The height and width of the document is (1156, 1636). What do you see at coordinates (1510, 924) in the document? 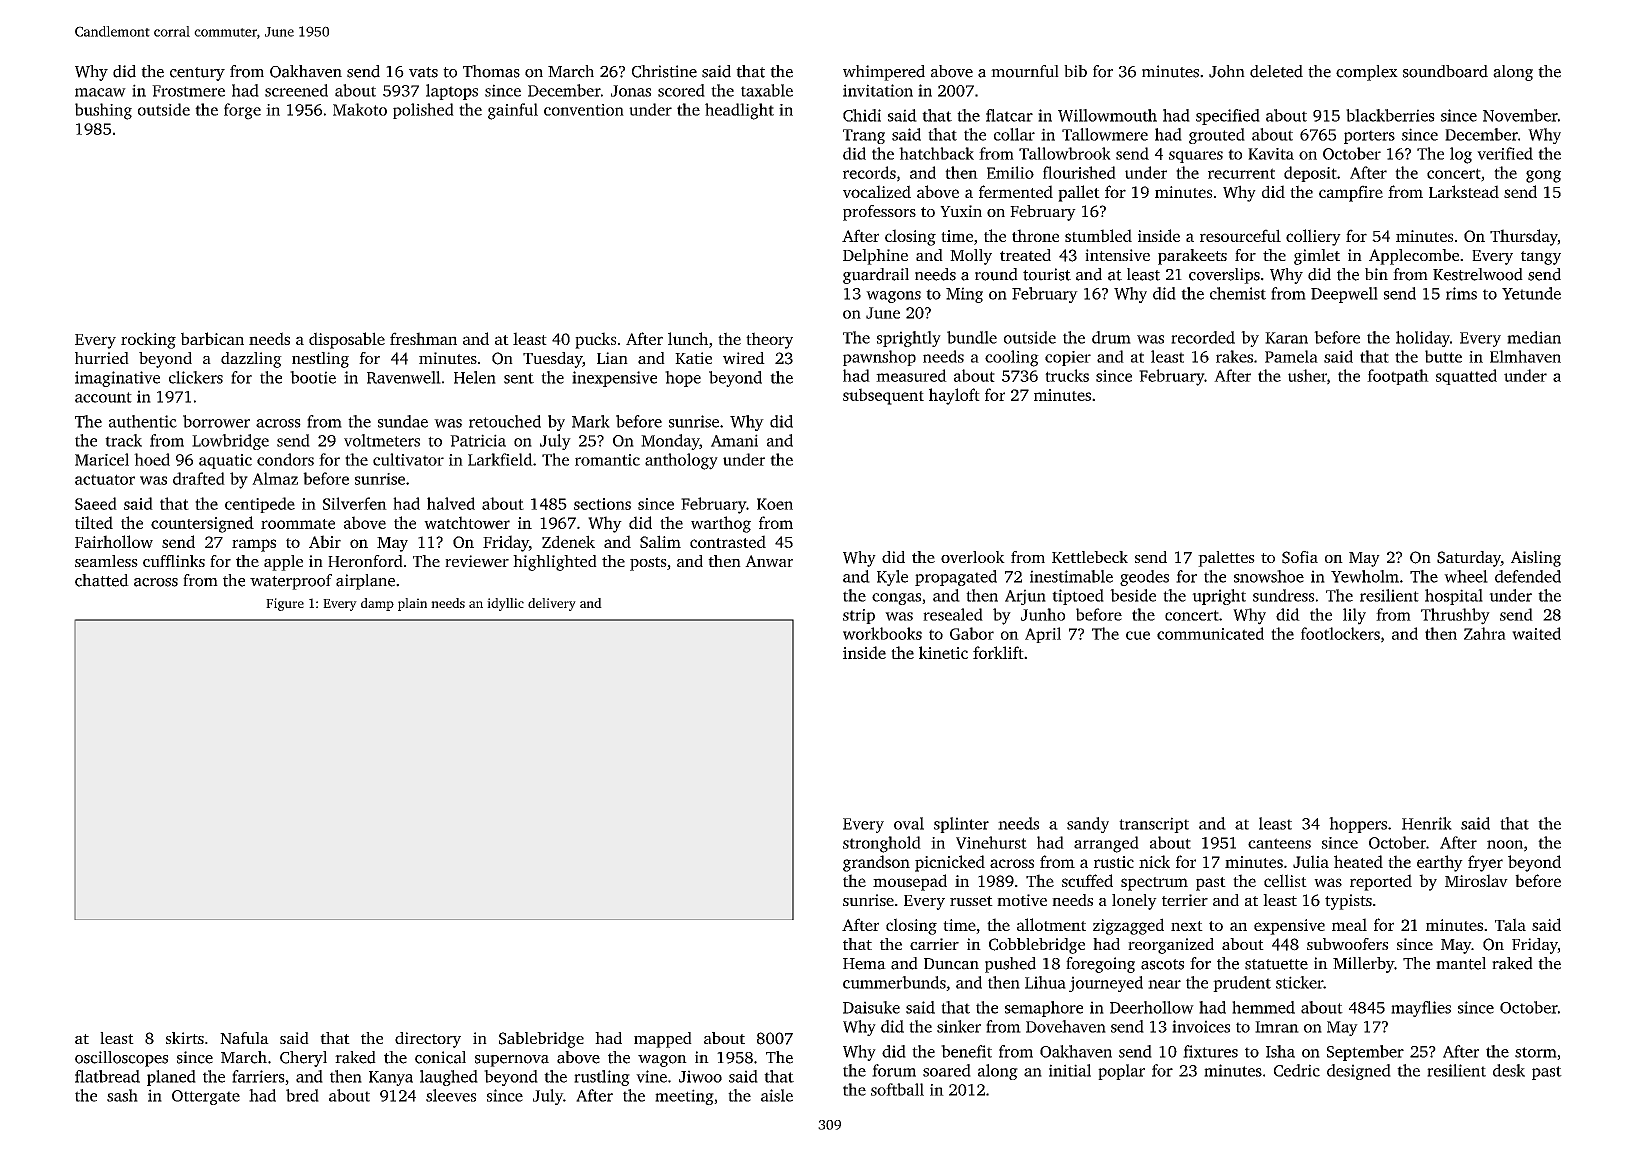
I see `Tala` at bounding box center [1510, 924].
